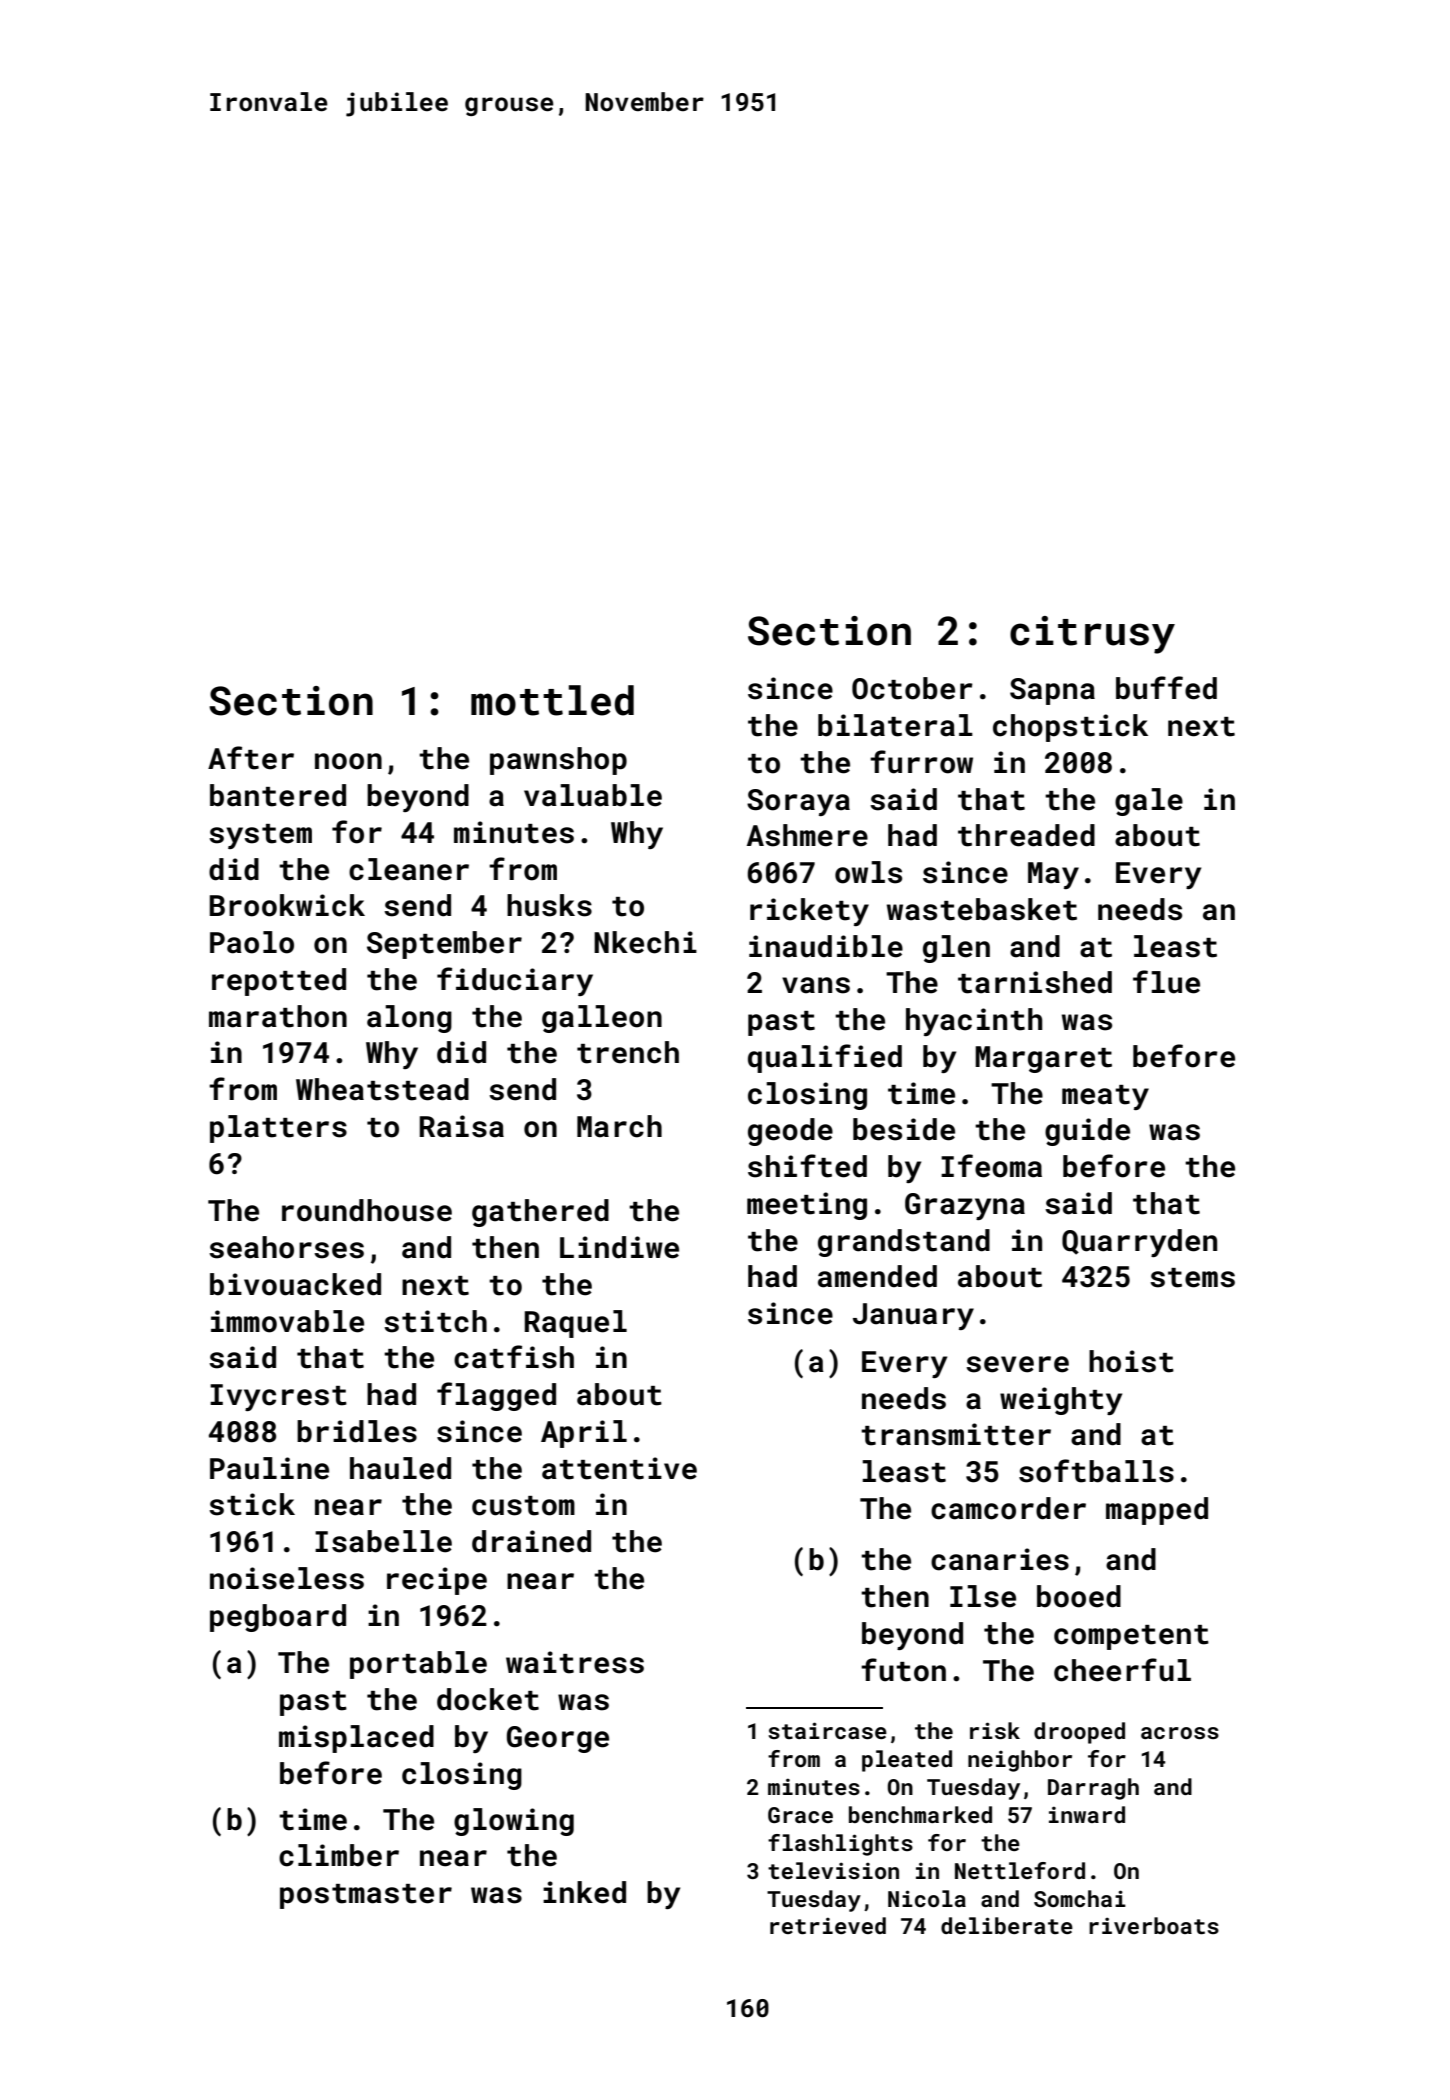 The image size is (1450, 2100). Describe the element at coordinates (1166, 982) in the screenshot. I see `flue` at that location.
